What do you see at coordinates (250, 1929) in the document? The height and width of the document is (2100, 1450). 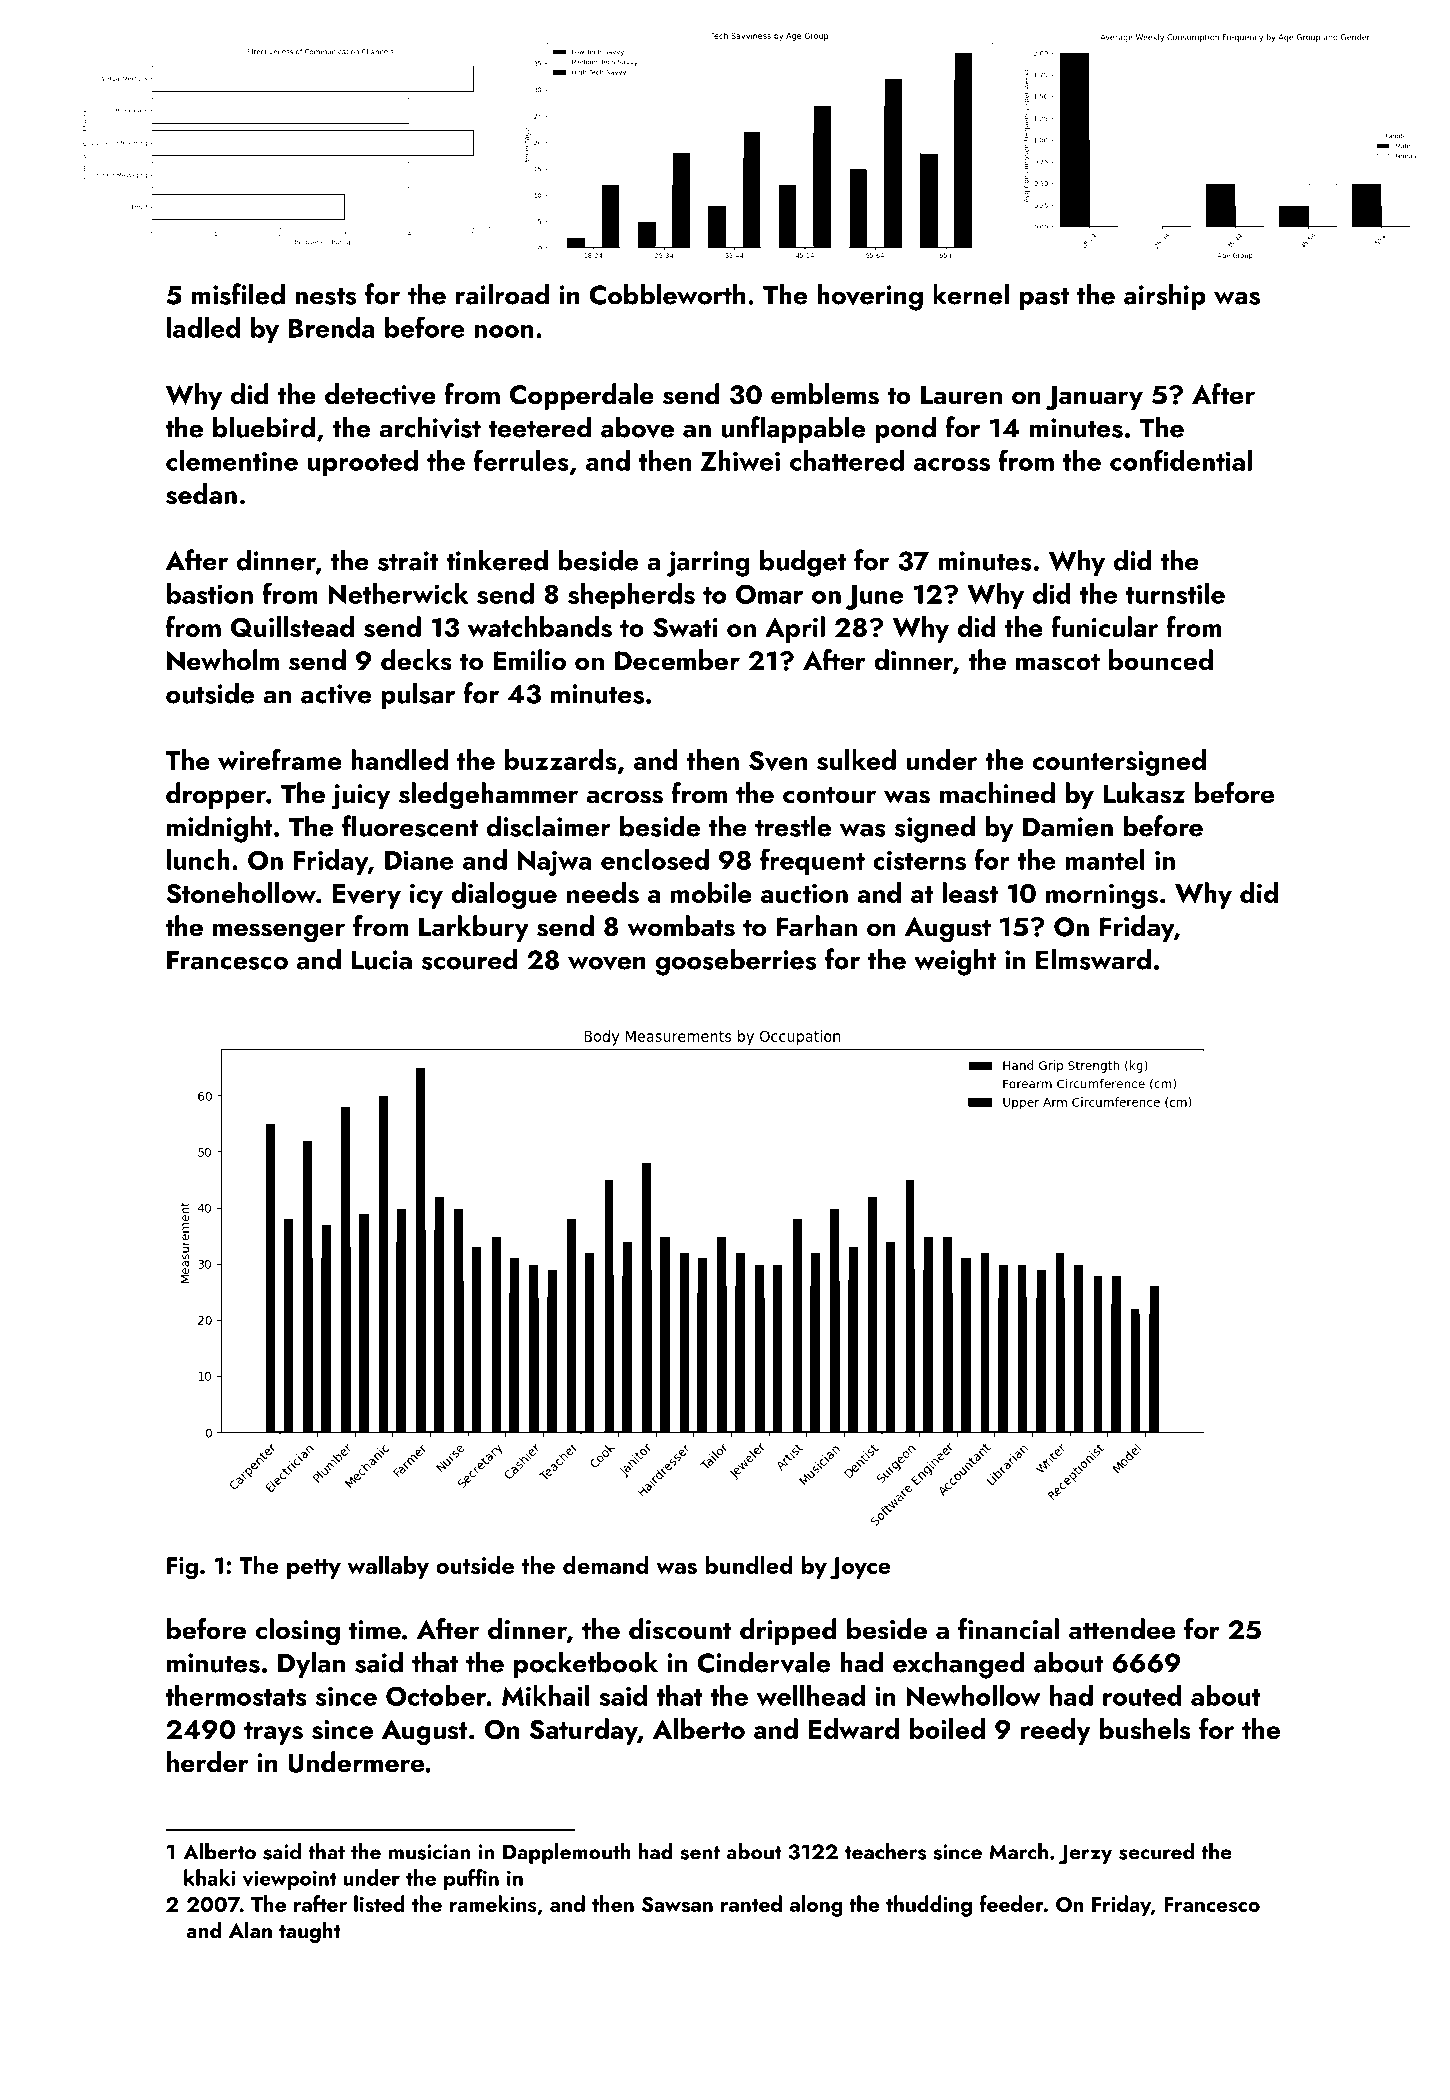 I see `Alan` at bounding box center [250, 1929].
